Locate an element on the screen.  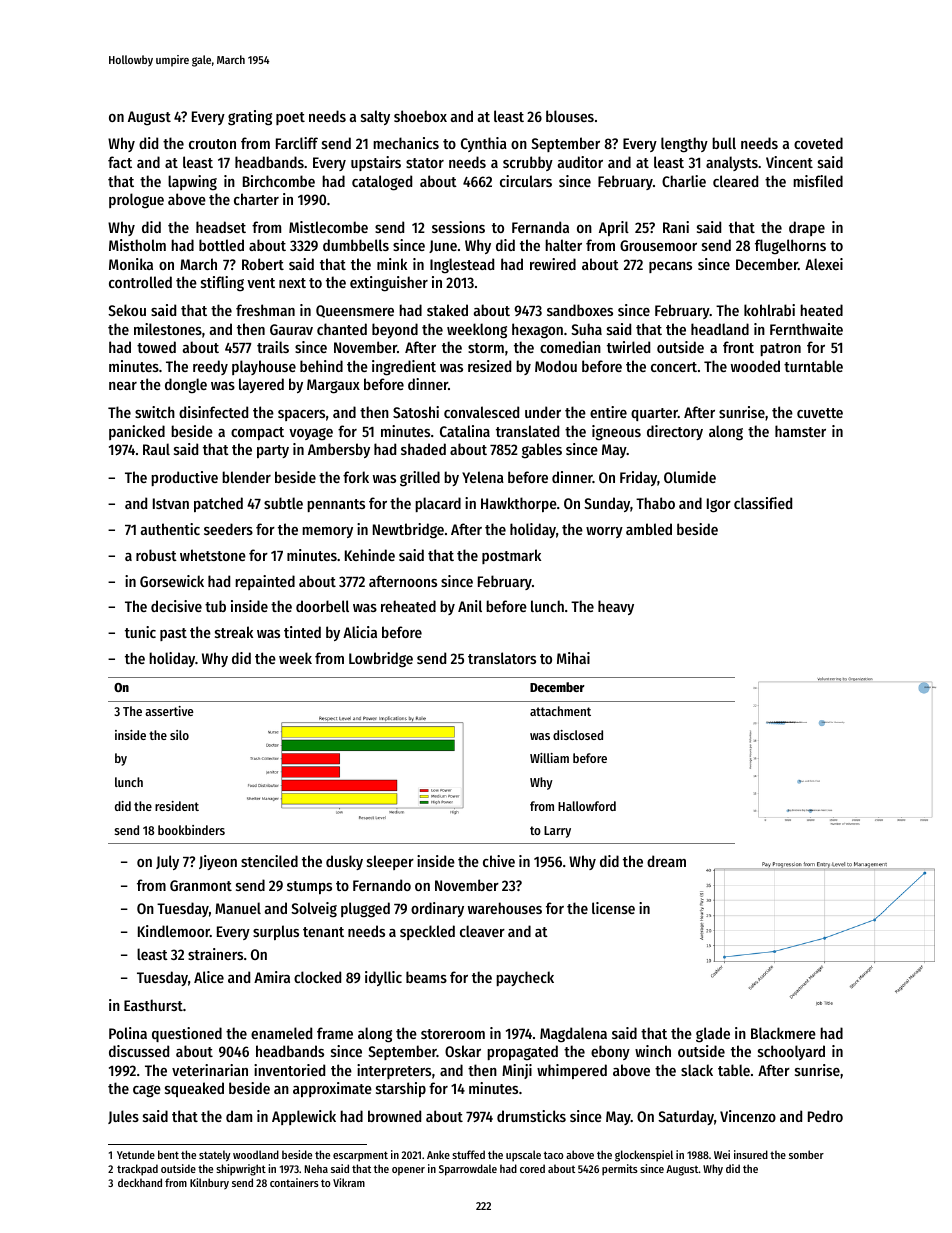
Rani is located at coordinates (676, 227).
